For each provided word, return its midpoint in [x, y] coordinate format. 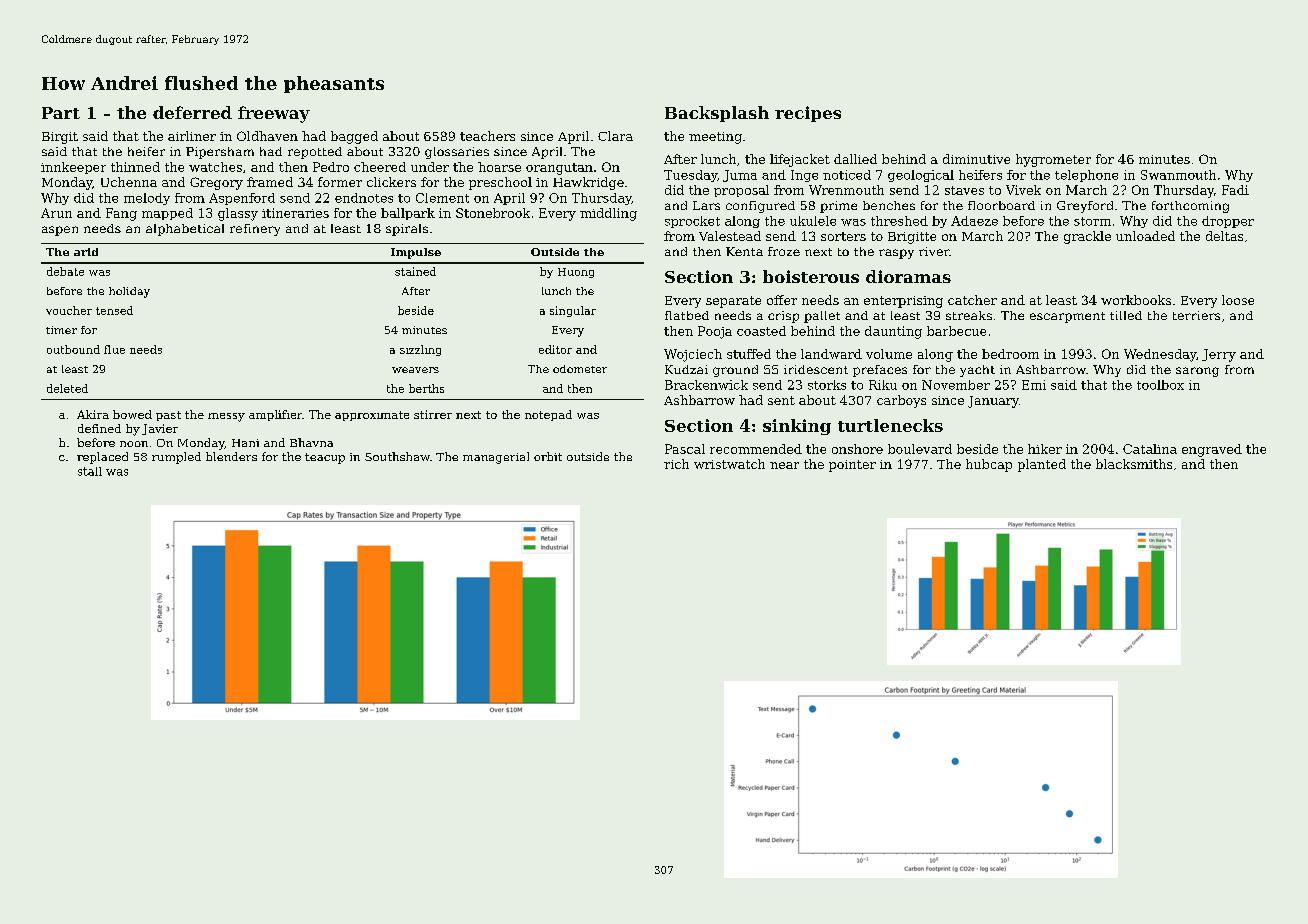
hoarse [499, 167]
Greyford [1085, 207]
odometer [580, 369]
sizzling [420, 350]
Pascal [685, 449]
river [934, 251]
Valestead [730, 236]
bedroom [1010, 354]
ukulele [813, 221]
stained [415, 271]
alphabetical [185, 230]
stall [90, 471]
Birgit [60, 138]
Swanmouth [1178, 175]
